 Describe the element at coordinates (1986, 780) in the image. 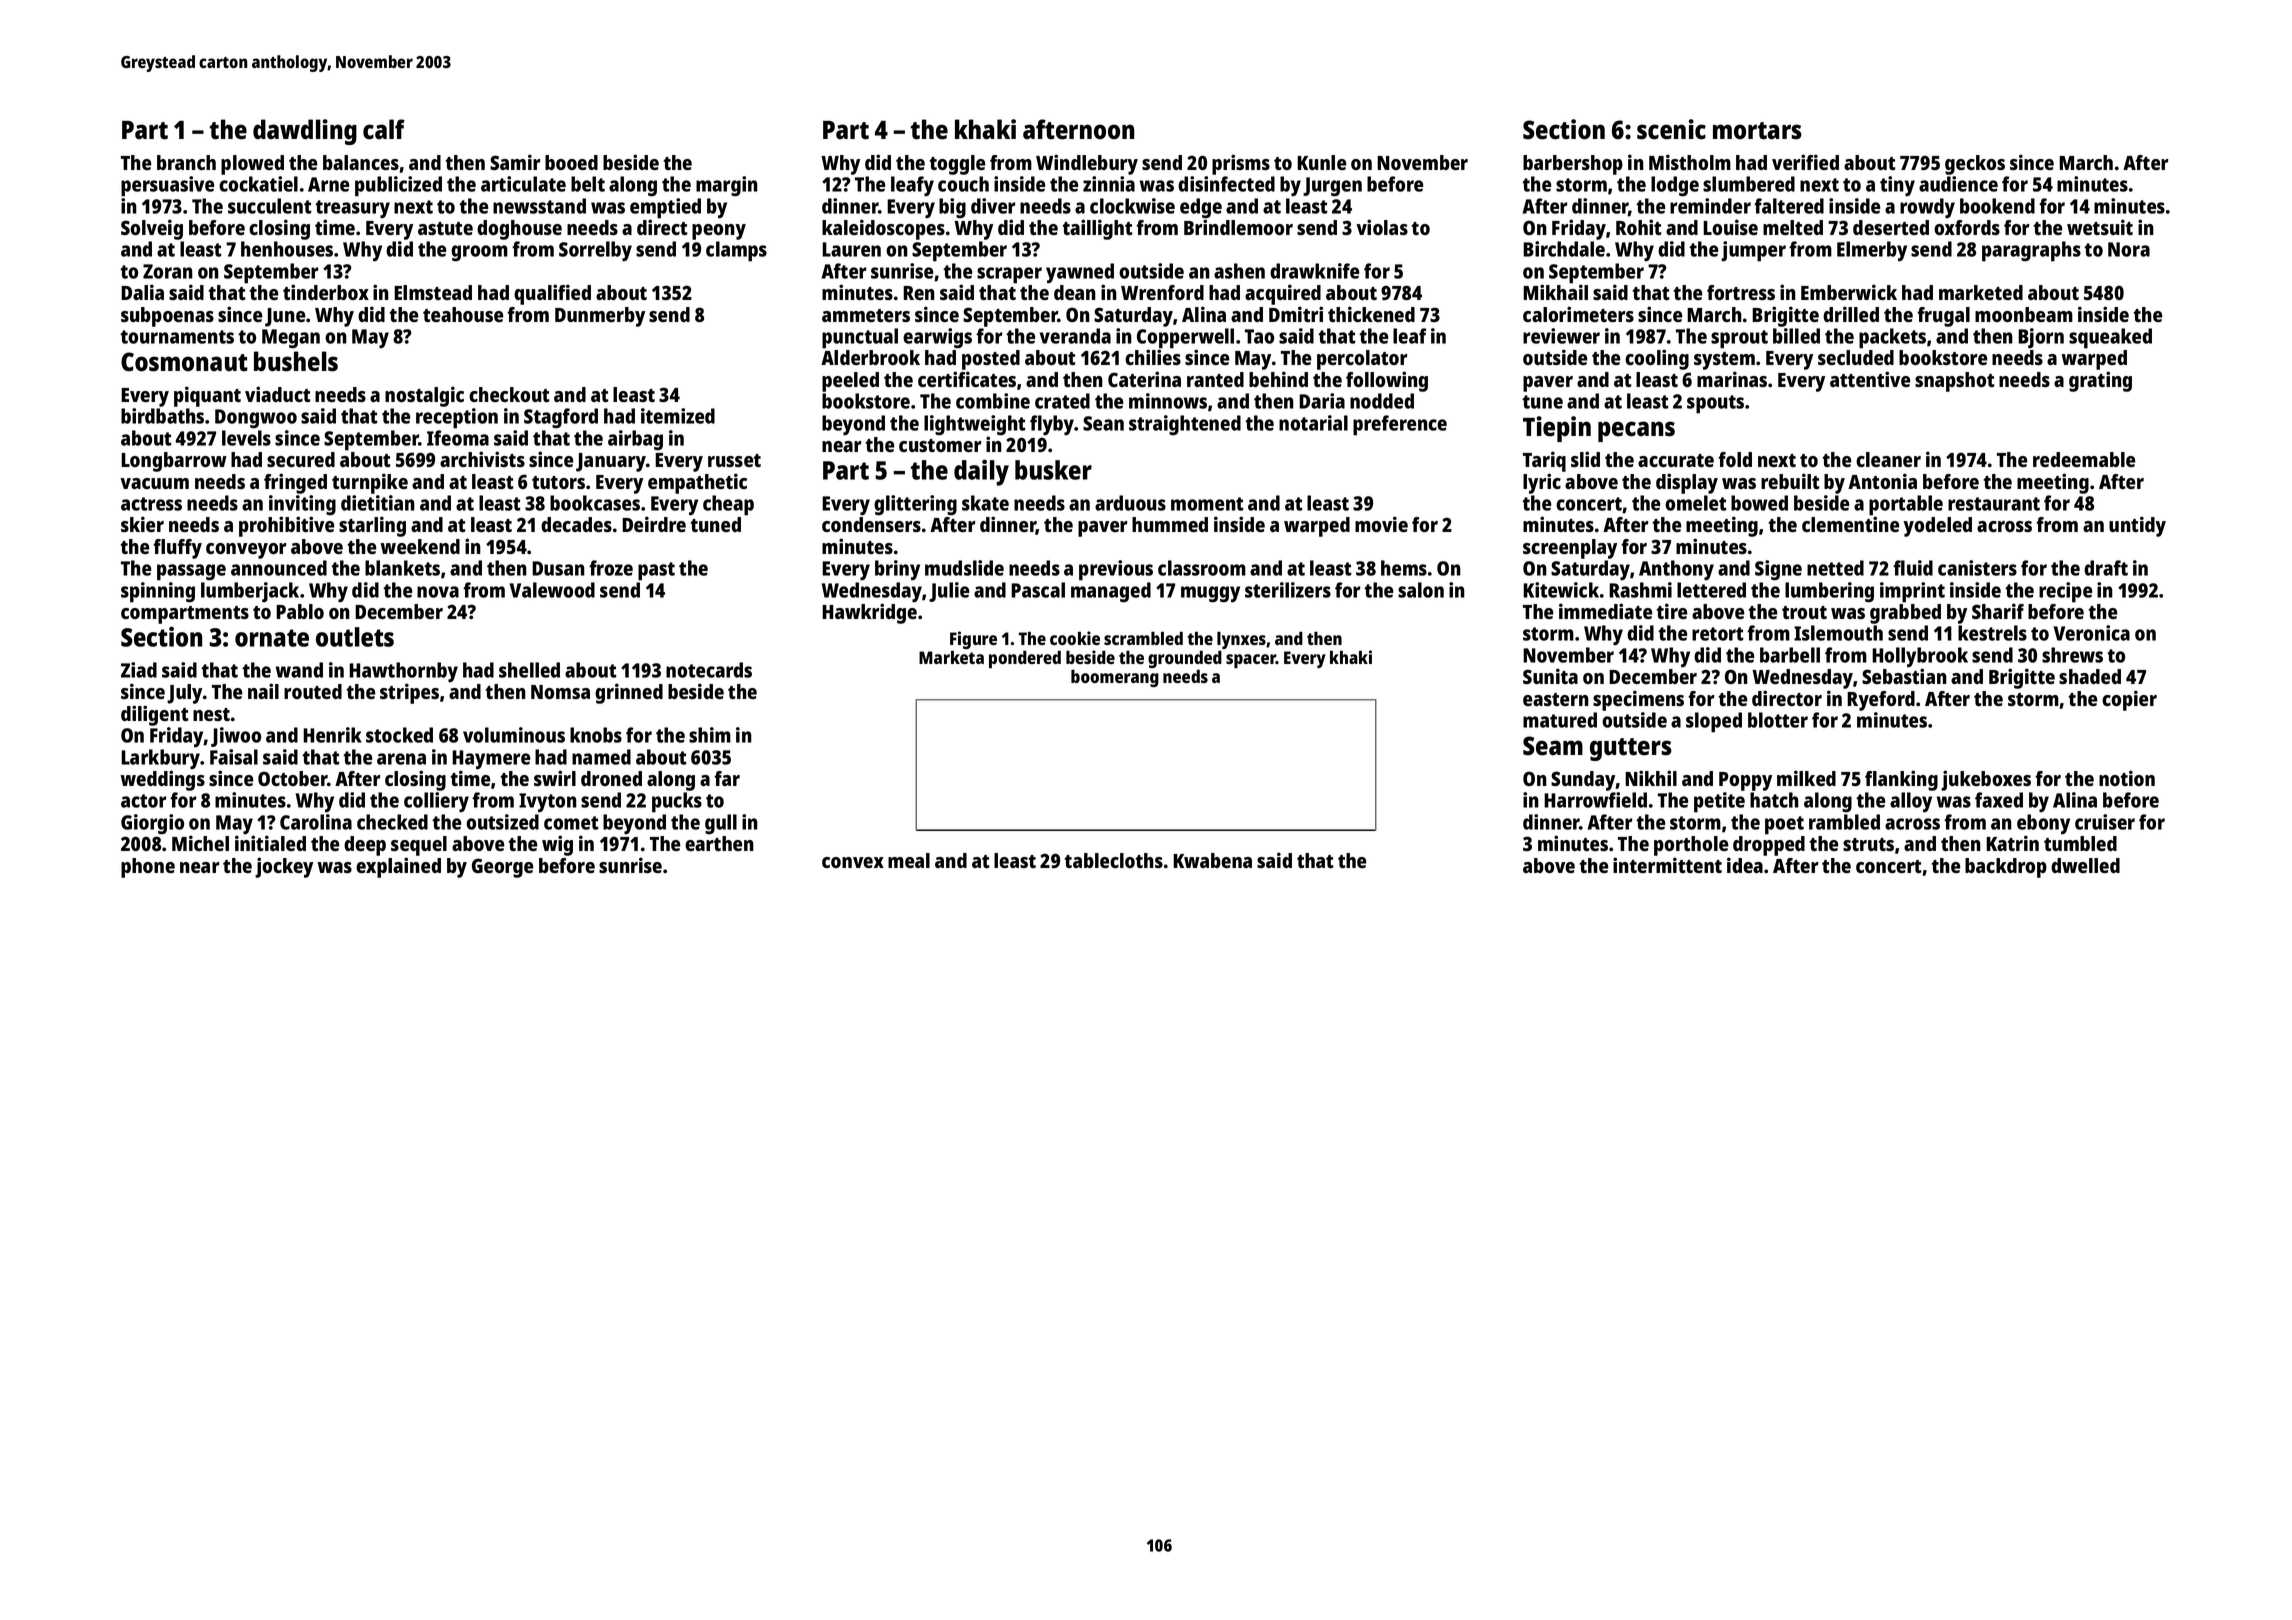

I see `jukeboxes` at that location.
